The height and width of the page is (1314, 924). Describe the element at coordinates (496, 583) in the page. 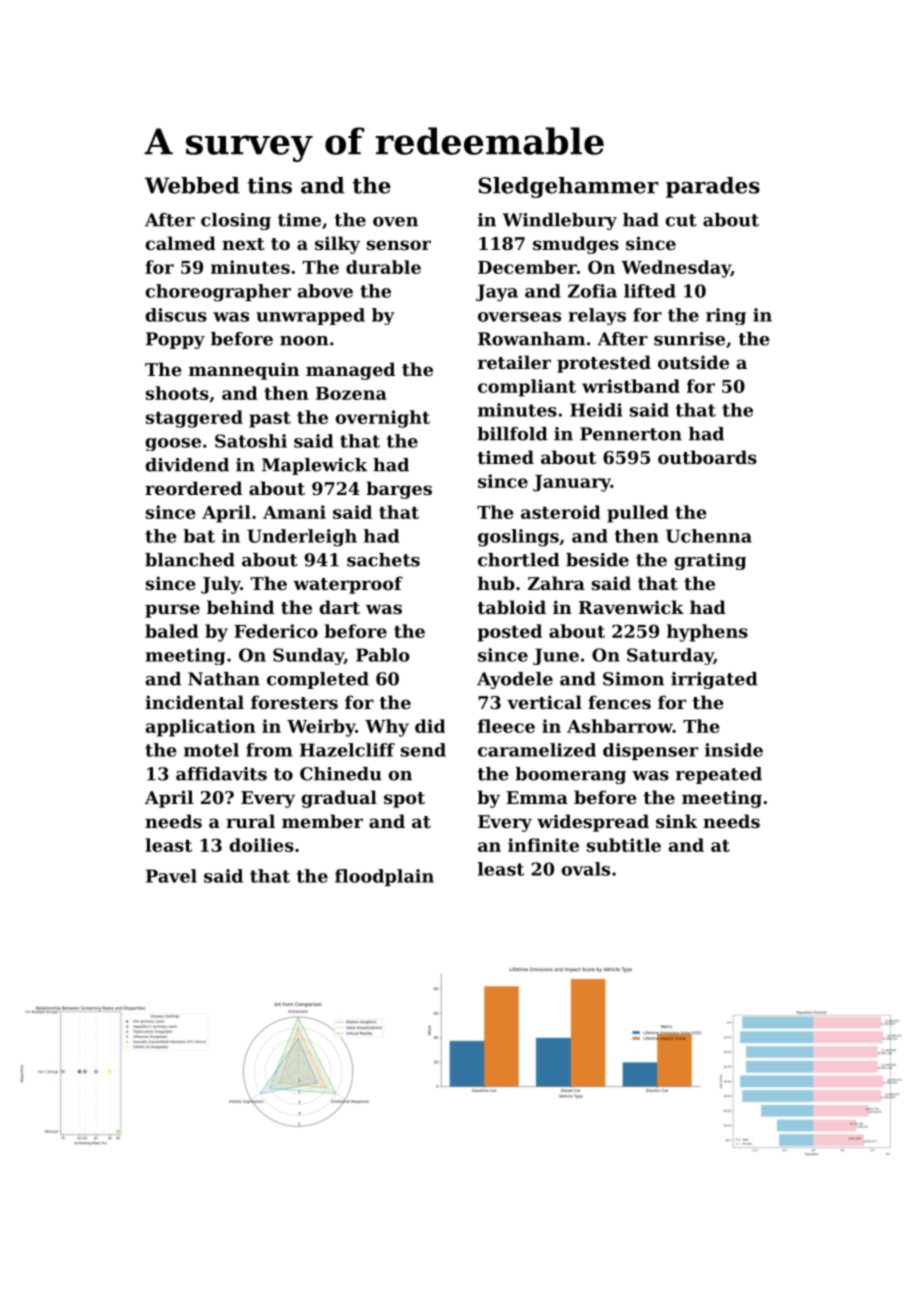

I see `hub` at that location.
